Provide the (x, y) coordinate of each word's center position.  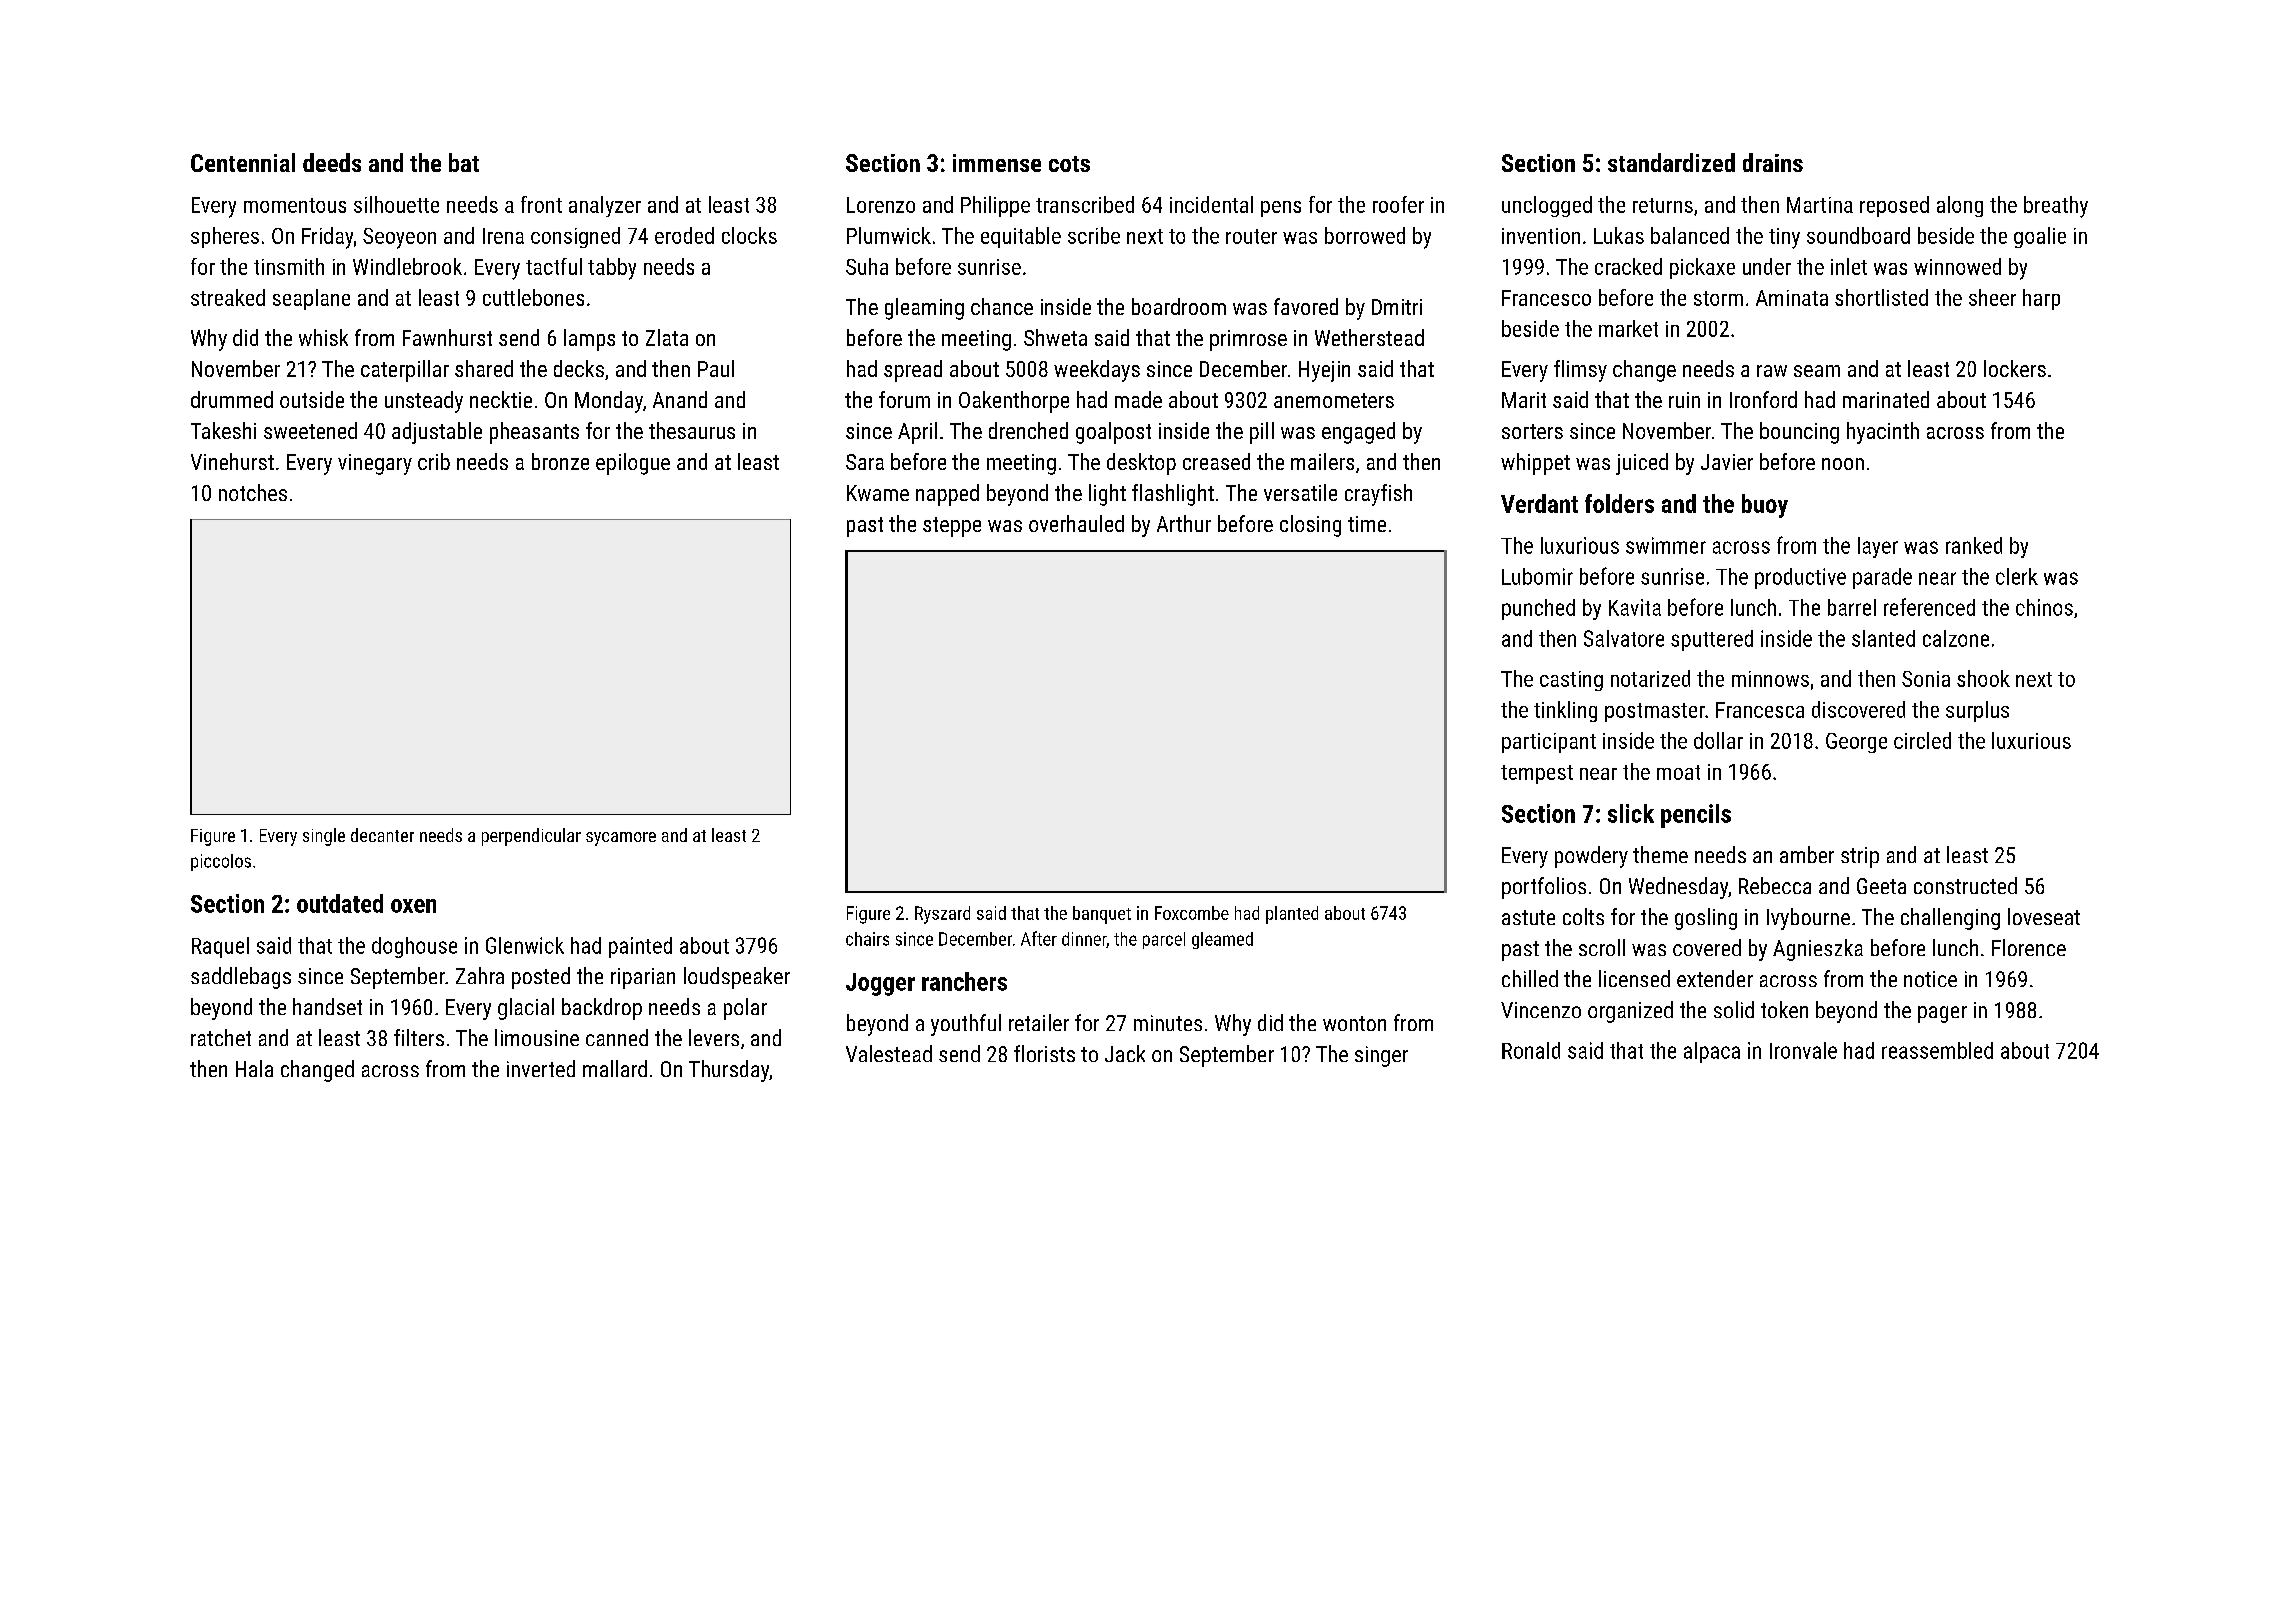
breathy (2056, 207)
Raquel (220, 947)
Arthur (1184, 523)
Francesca (1760, 710)
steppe (952, 527)
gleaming (924, 309)
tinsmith (289, 266)
